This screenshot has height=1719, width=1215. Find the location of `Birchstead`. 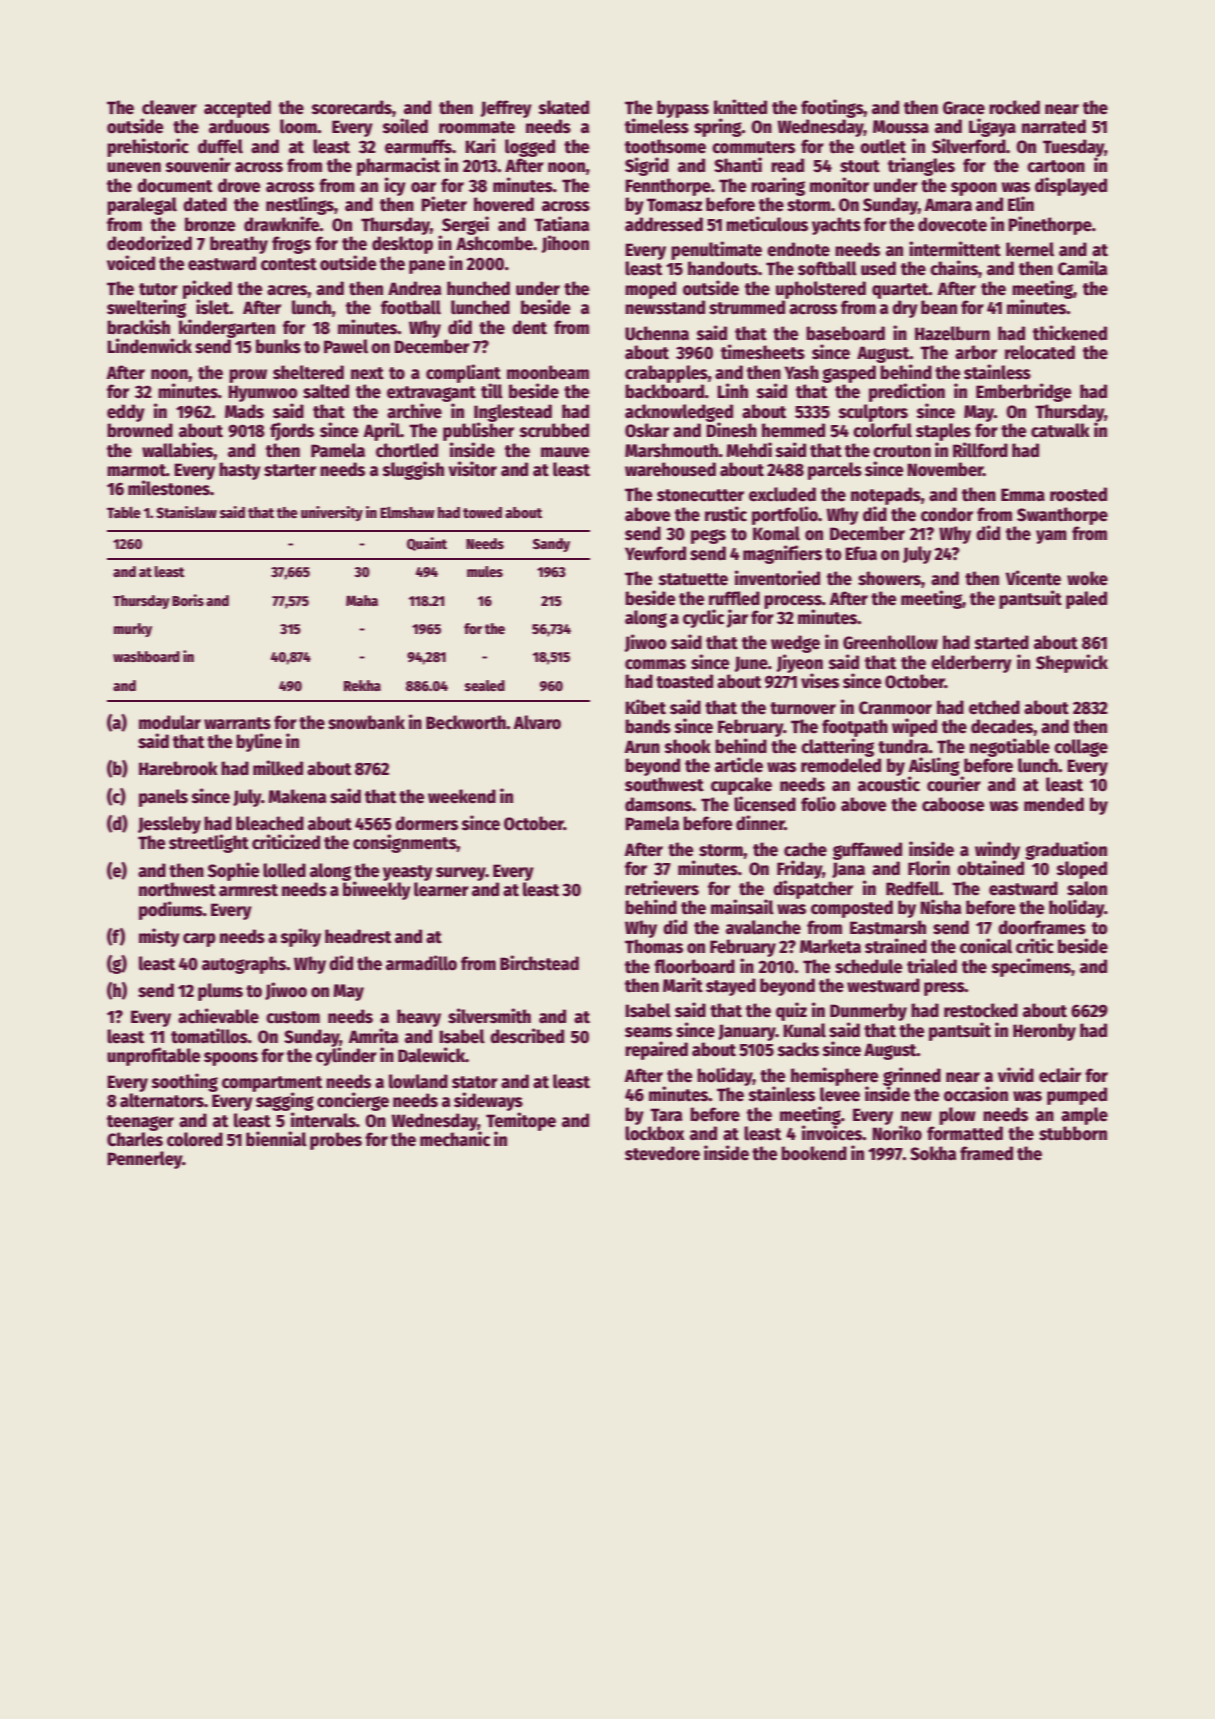

Birchstead is located at coordinates (539, 963).
